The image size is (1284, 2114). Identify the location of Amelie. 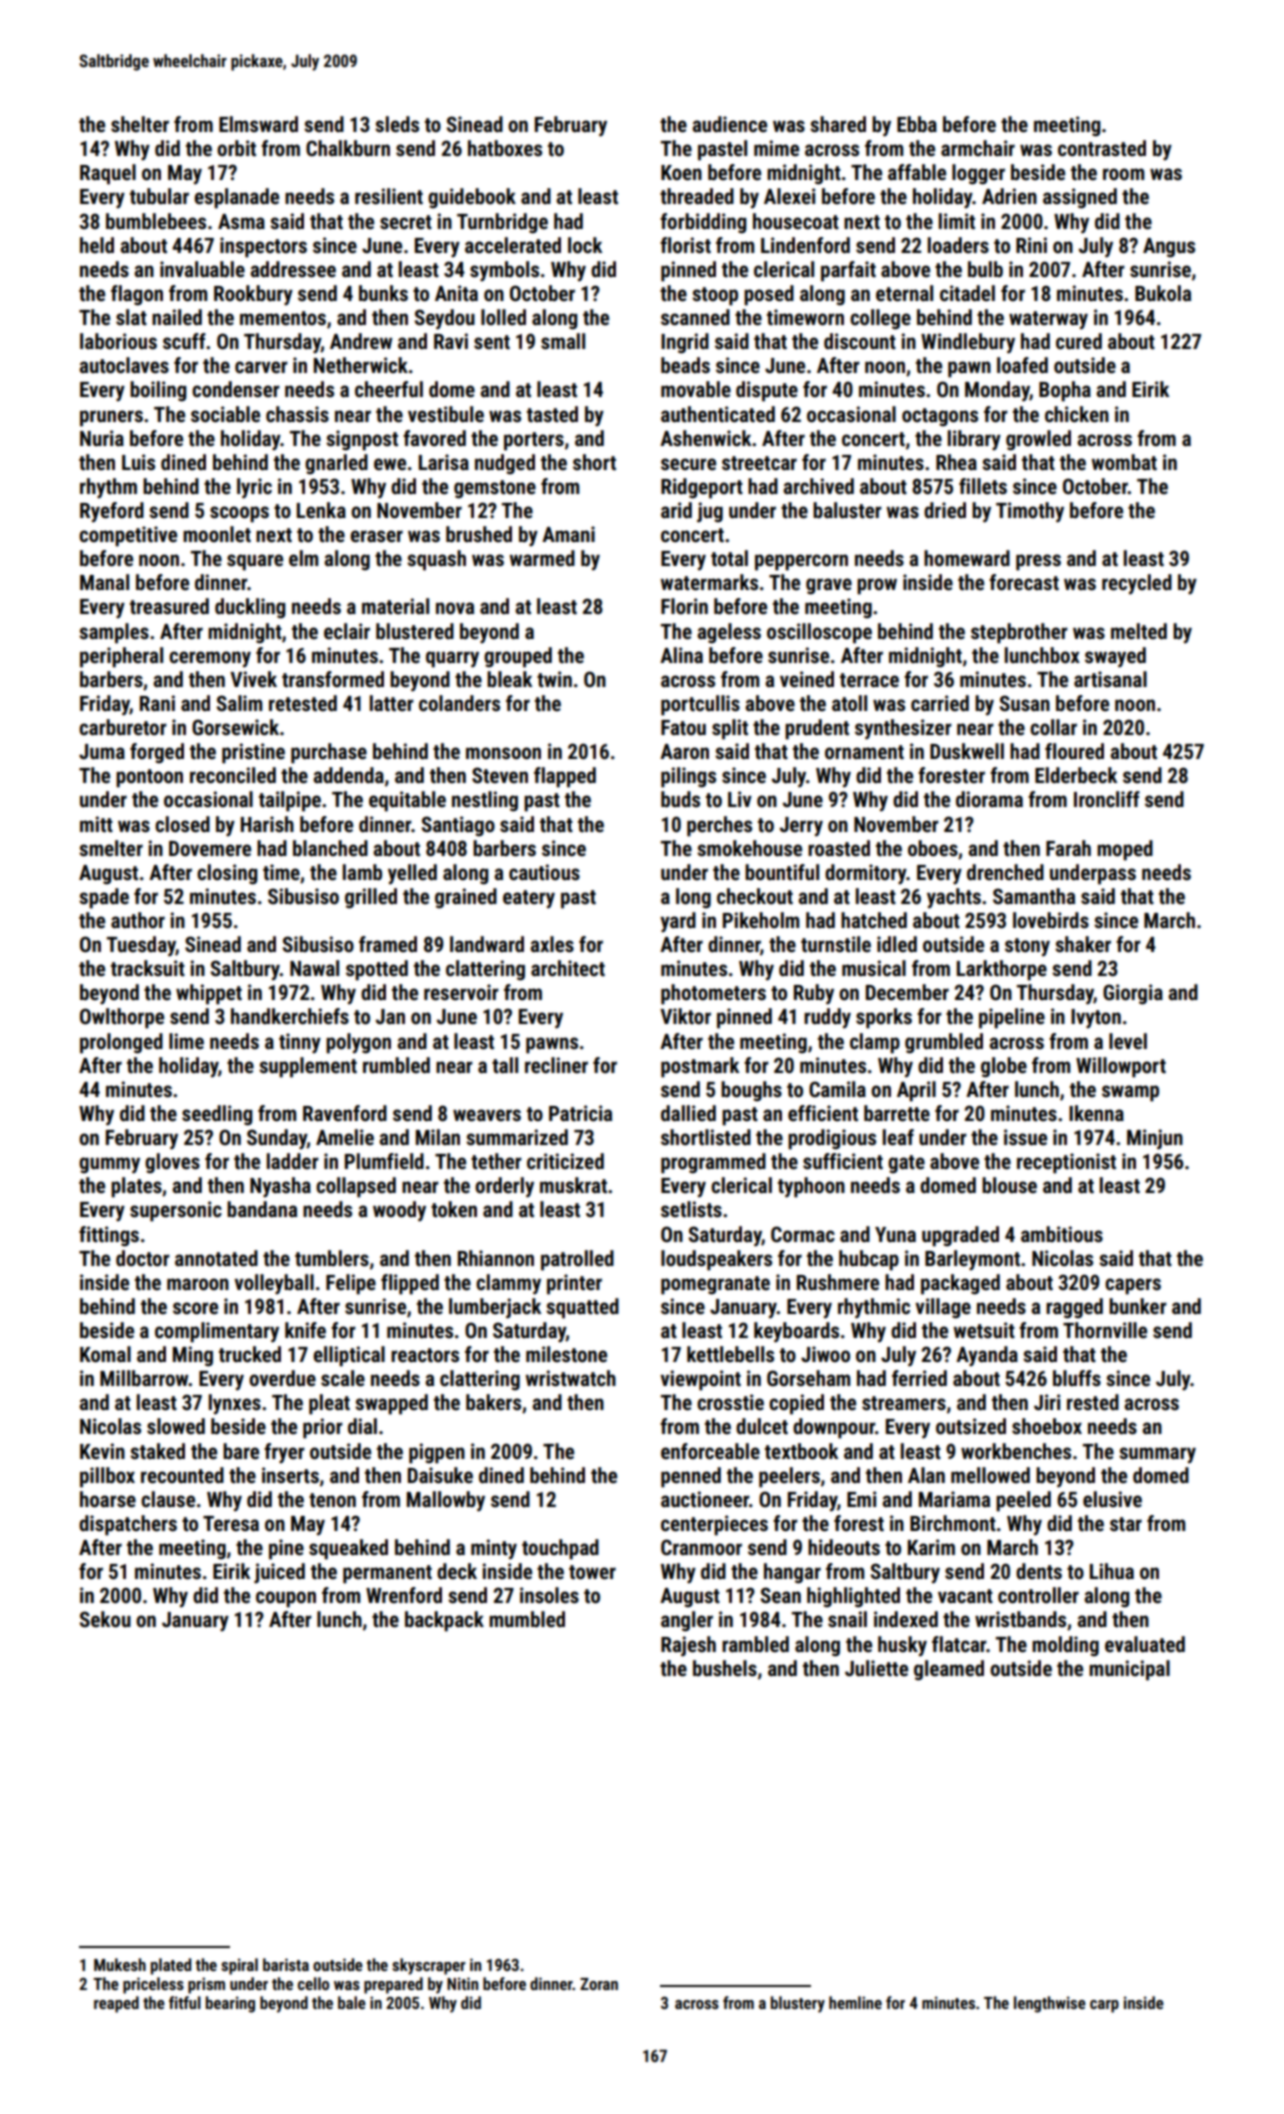
(345, 1137).
